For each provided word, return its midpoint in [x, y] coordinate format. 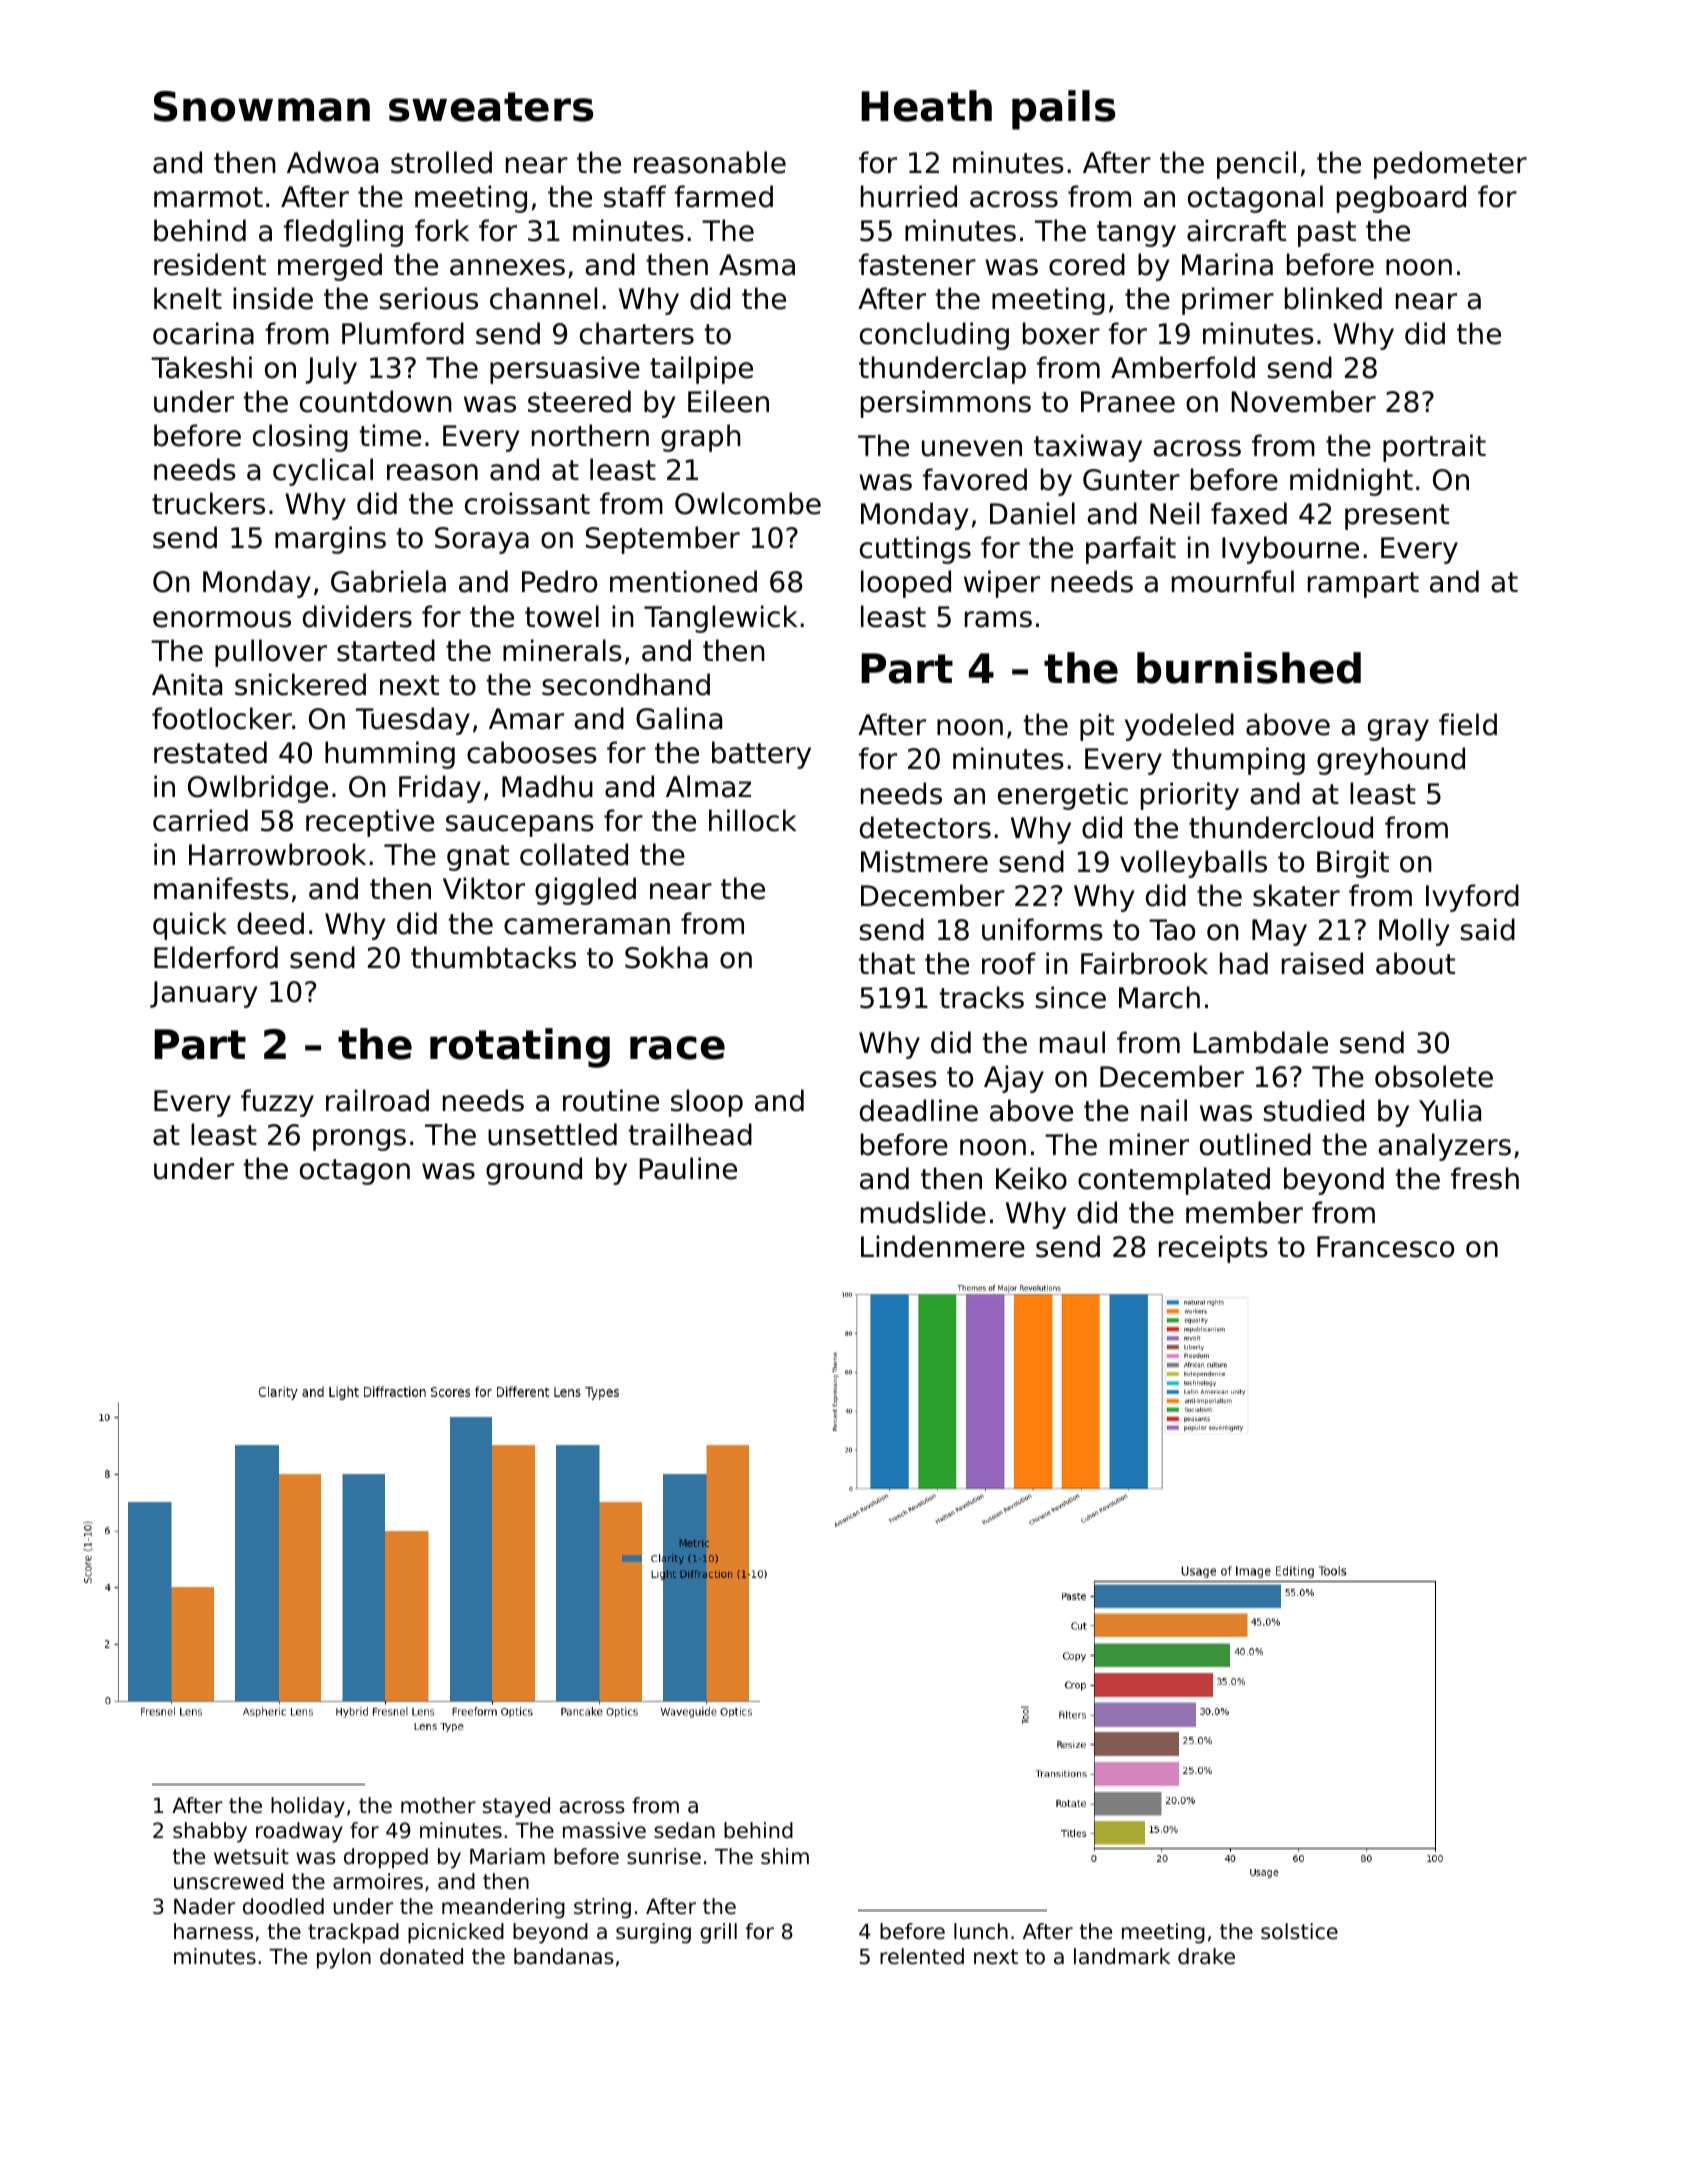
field [1468, 724]
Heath [926, 106]
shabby [210, 1832]
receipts [1213, 1249]
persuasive [565, 370]
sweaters [491, 107]
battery [761, 755]
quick [190, 926]
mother [438, 1805]
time [390, 435]
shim [785, 1856]
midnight [1351, 482]
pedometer [1450, 165]
